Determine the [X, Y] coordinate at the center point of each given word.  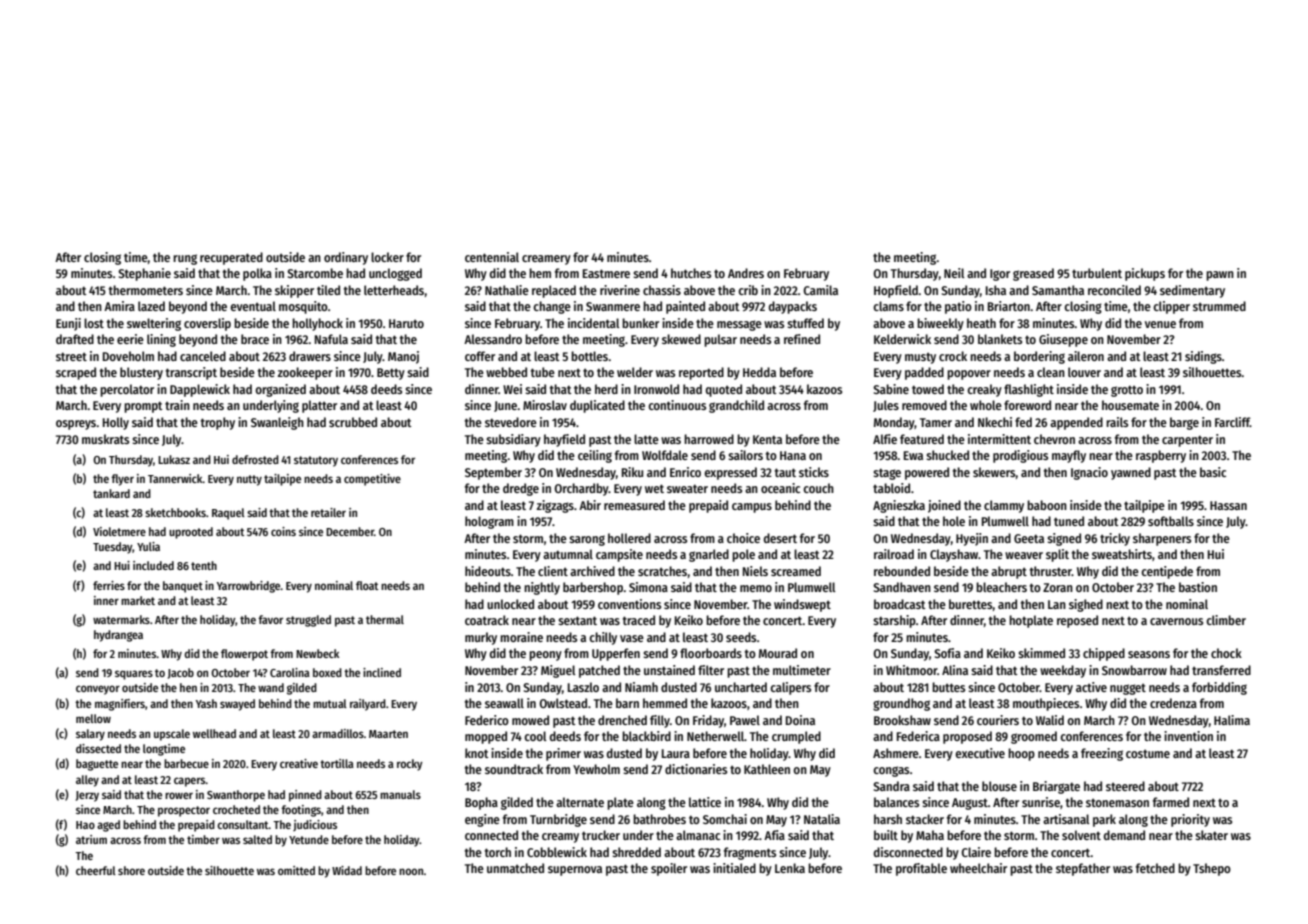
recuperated [231, 258]
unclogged [395, 274]
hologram [489, 522]
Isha [996, 290]
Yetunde [309, 839]
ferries [109, 585]
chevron [1054, 439]
